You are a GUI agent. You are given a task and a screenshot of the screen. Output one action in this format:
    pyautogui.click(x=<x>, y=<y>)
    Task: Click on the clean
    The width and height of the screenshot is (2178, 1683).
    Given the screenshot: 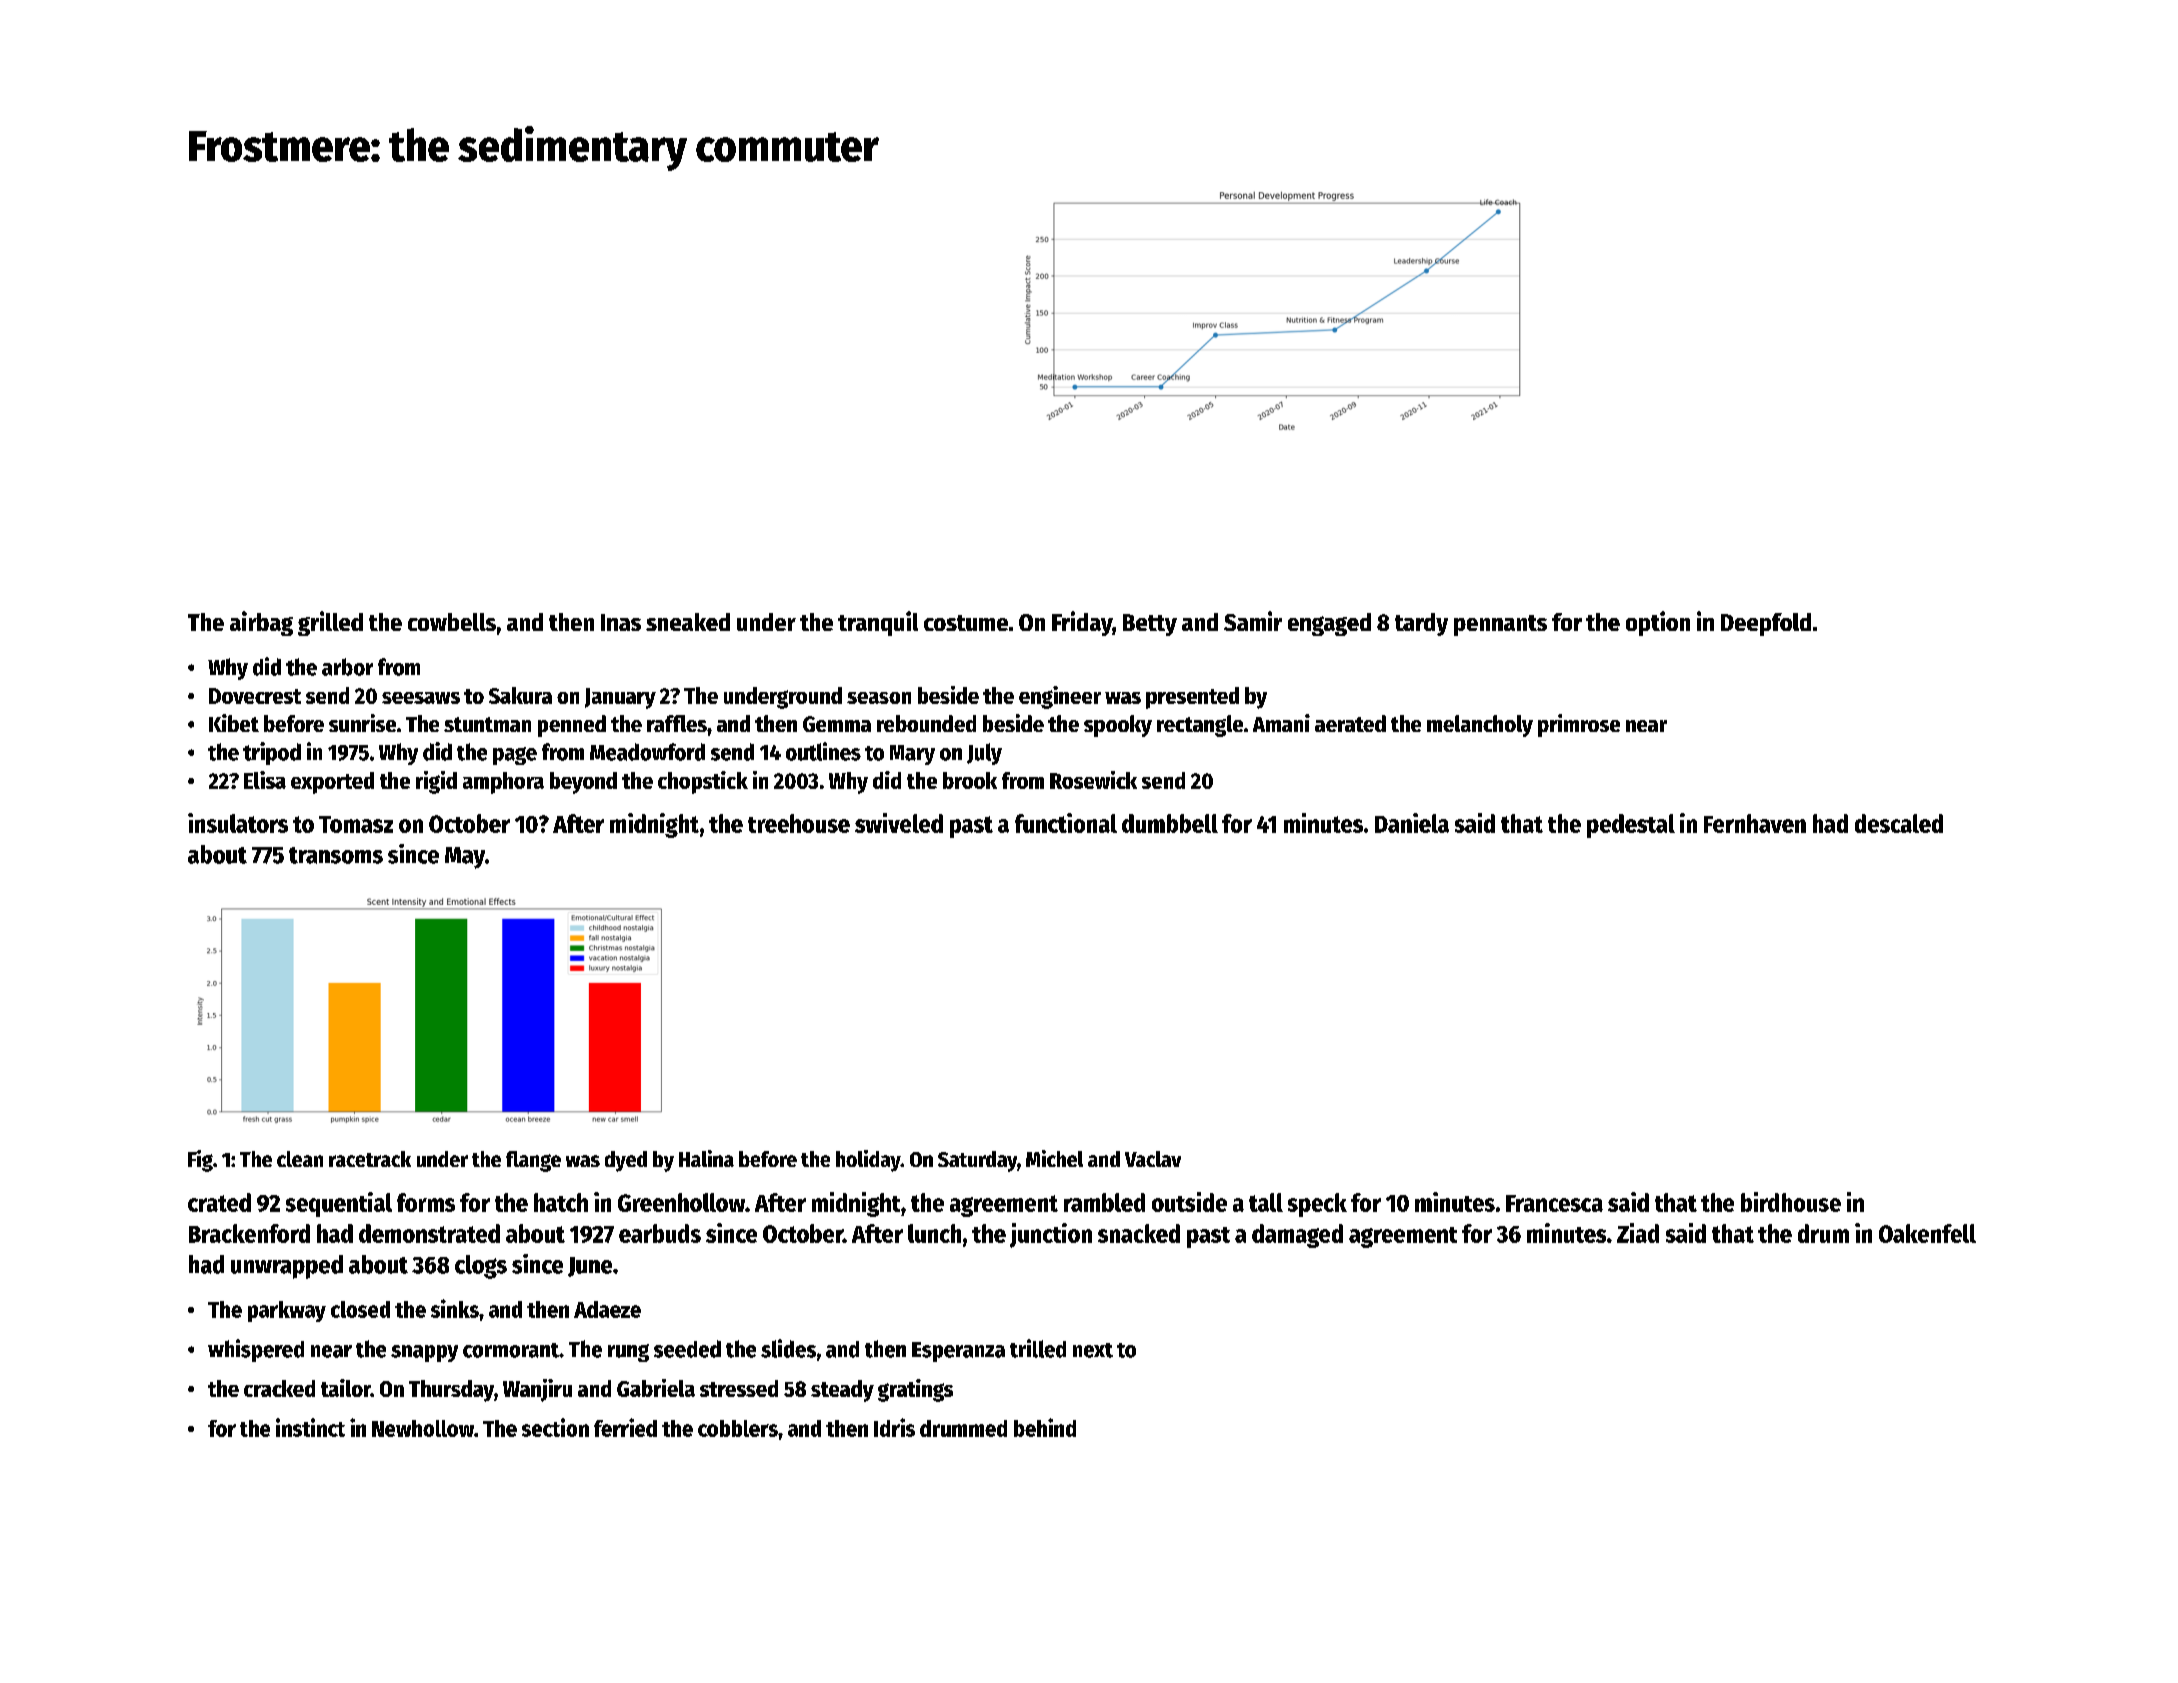 What is the action you would take?
    pyautogui.click(x=300, y=1159)
